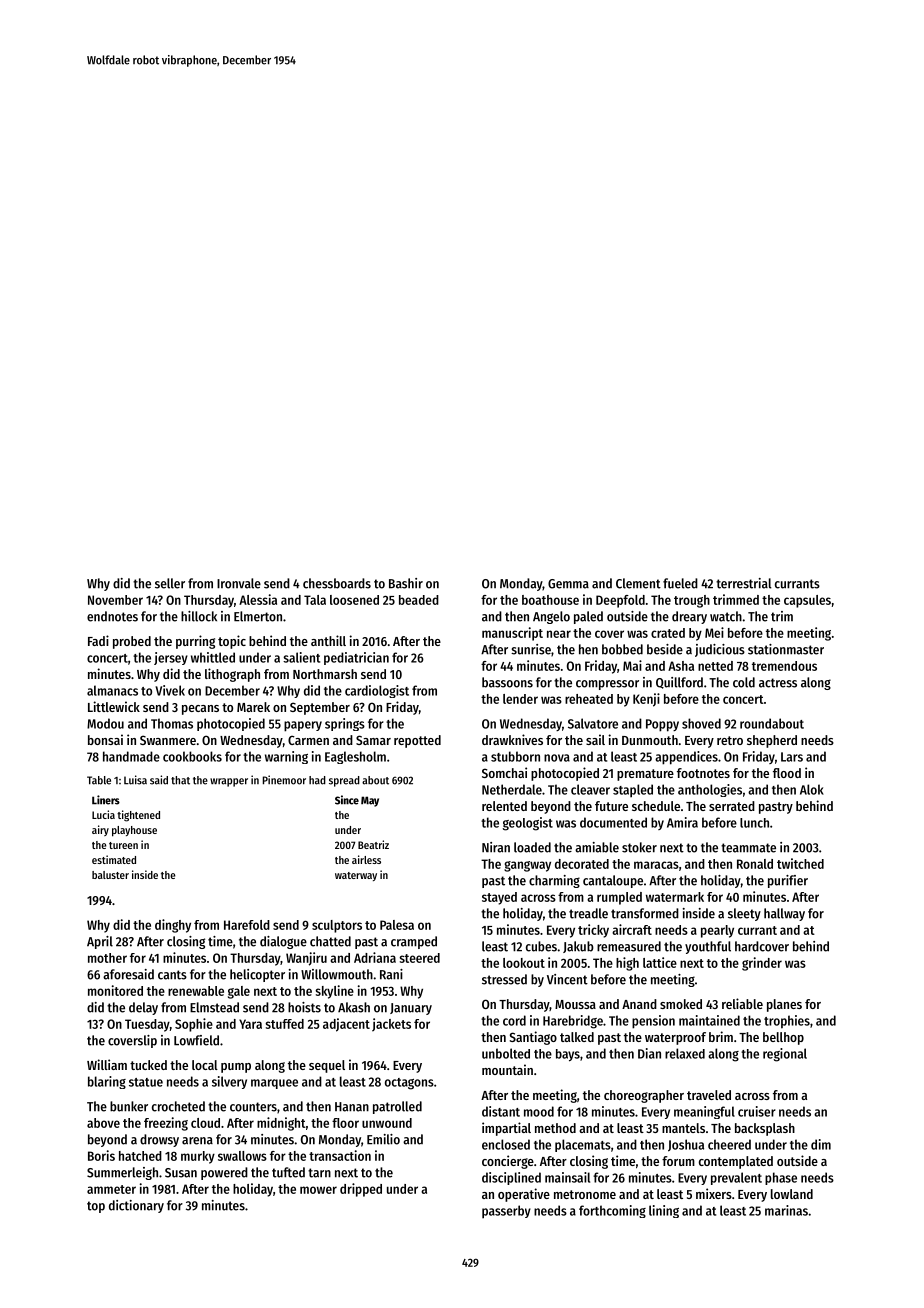 This image has height=1308, width=924. Describe the element at coordinates (744, 583) in the image. I see `terrestrial` at that location.
